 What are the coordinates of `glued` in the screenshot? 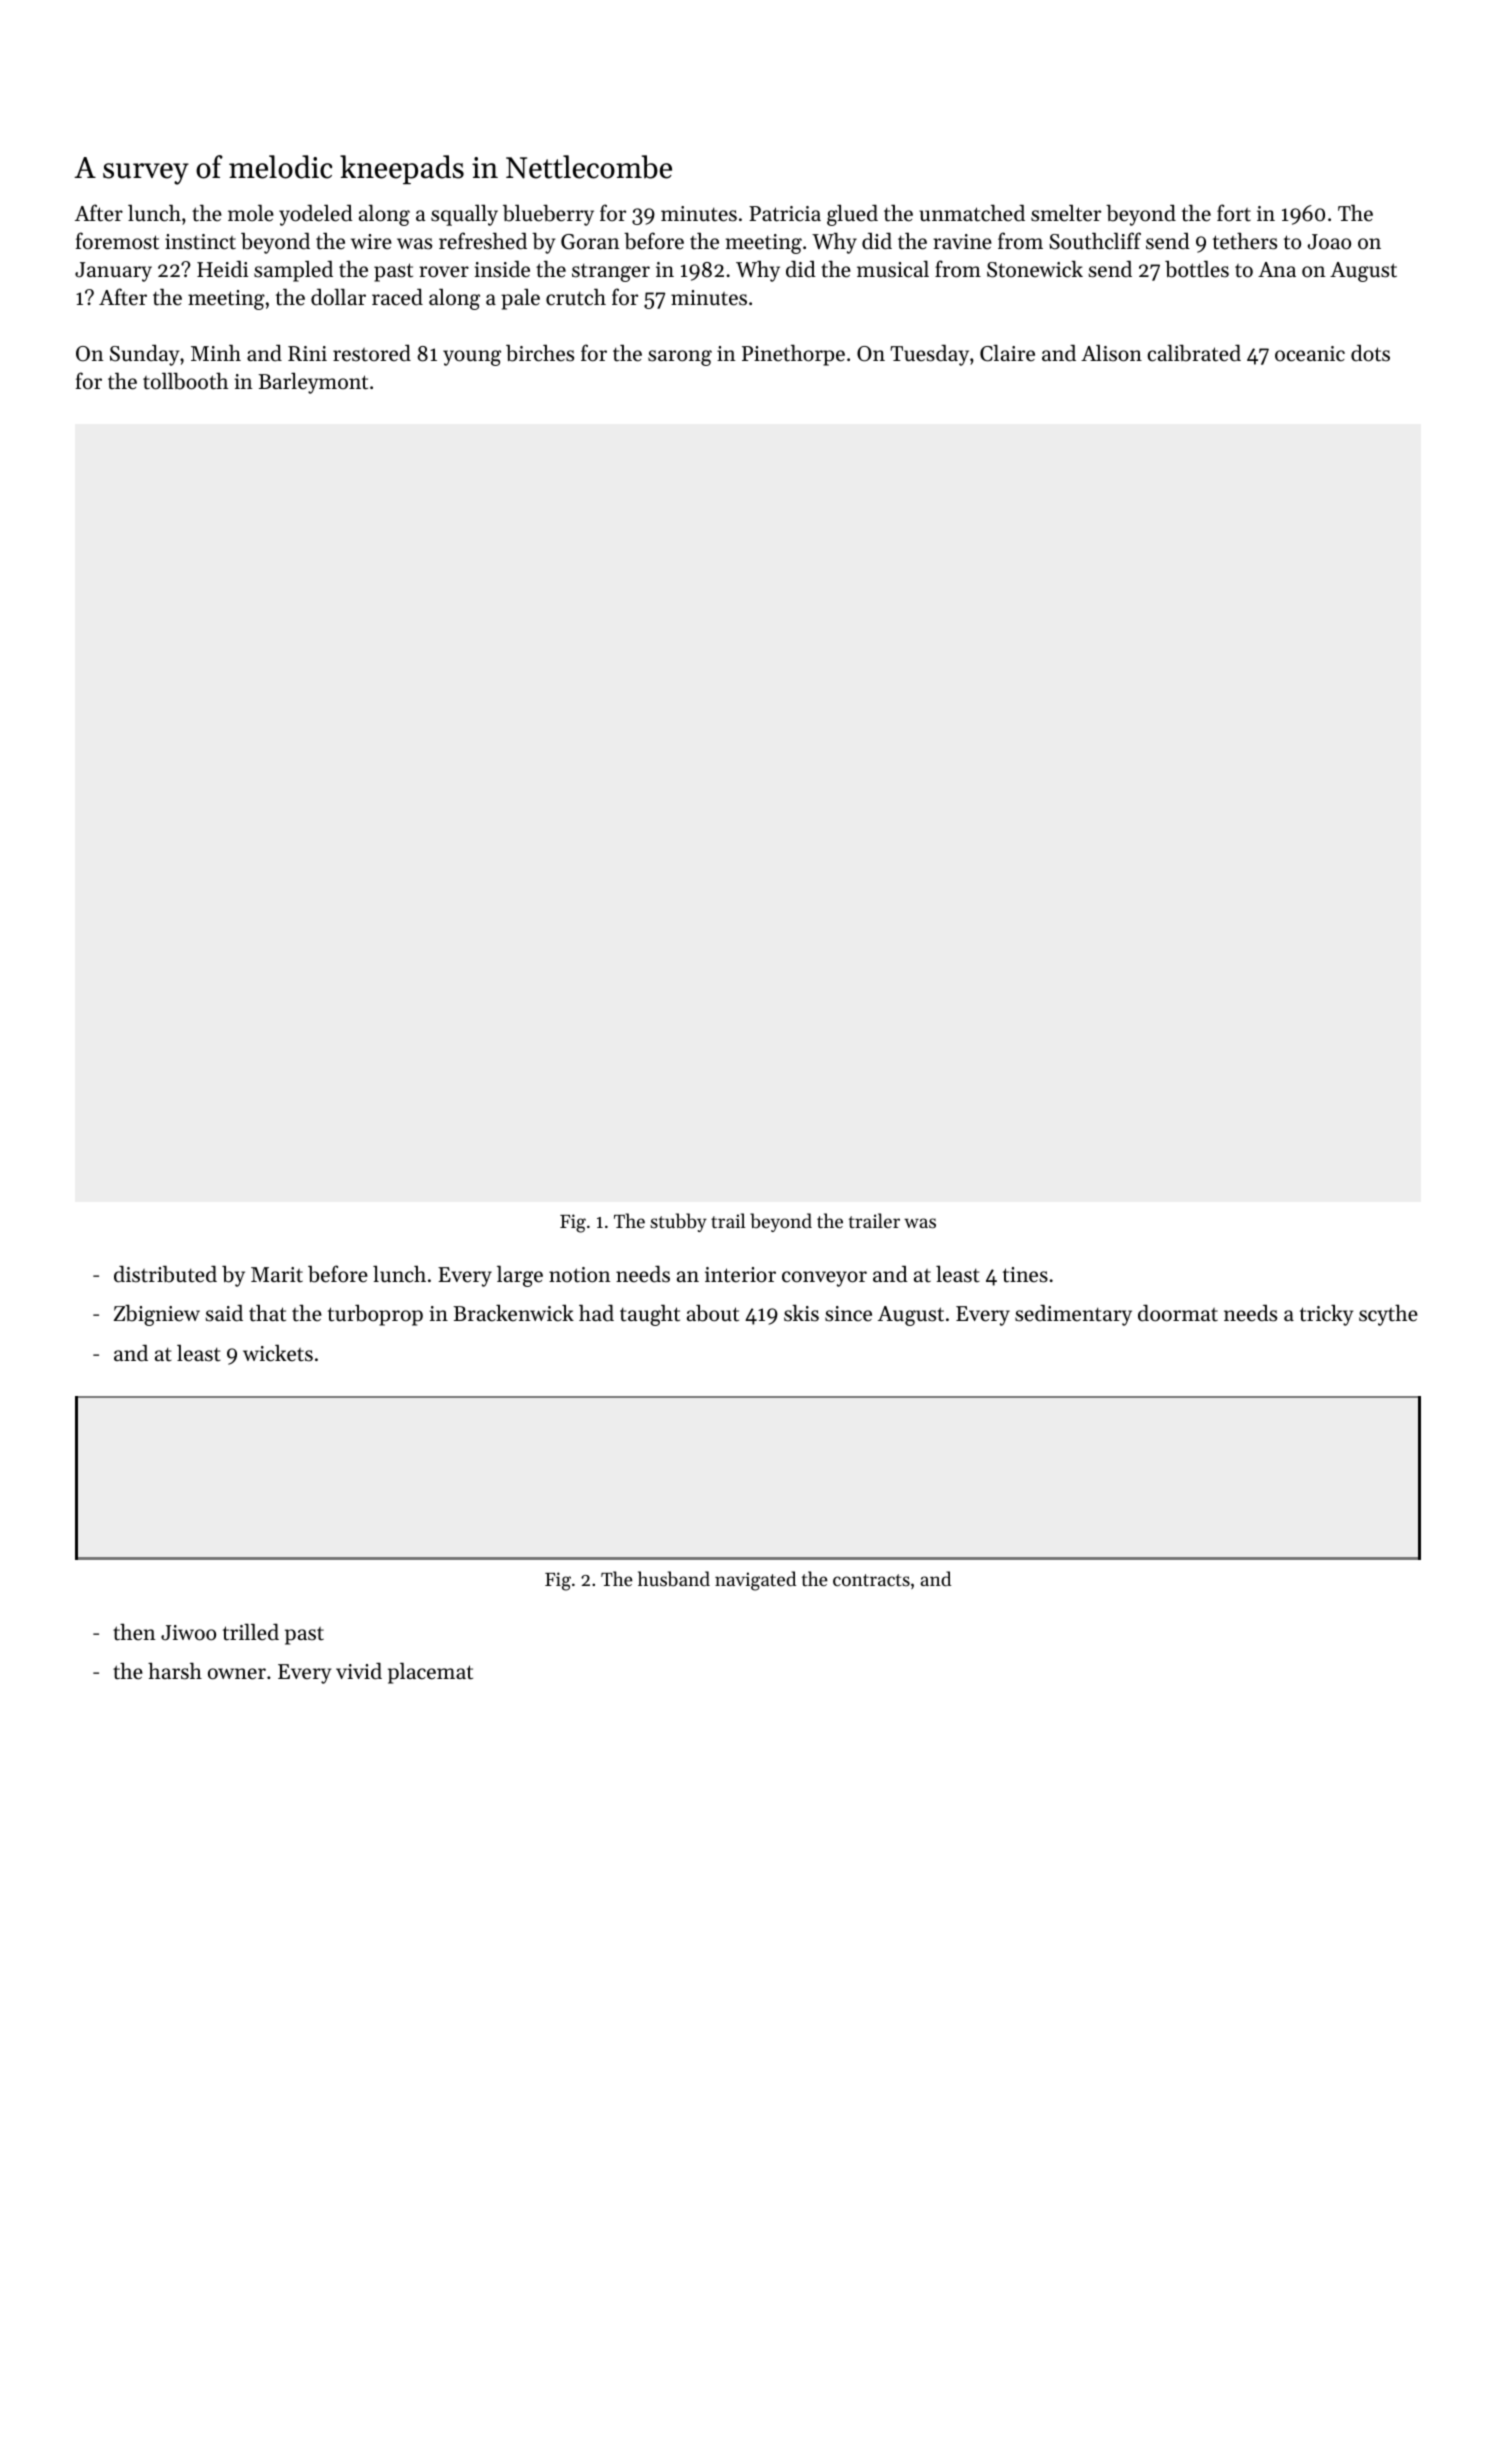 It's located at (852, 215).
